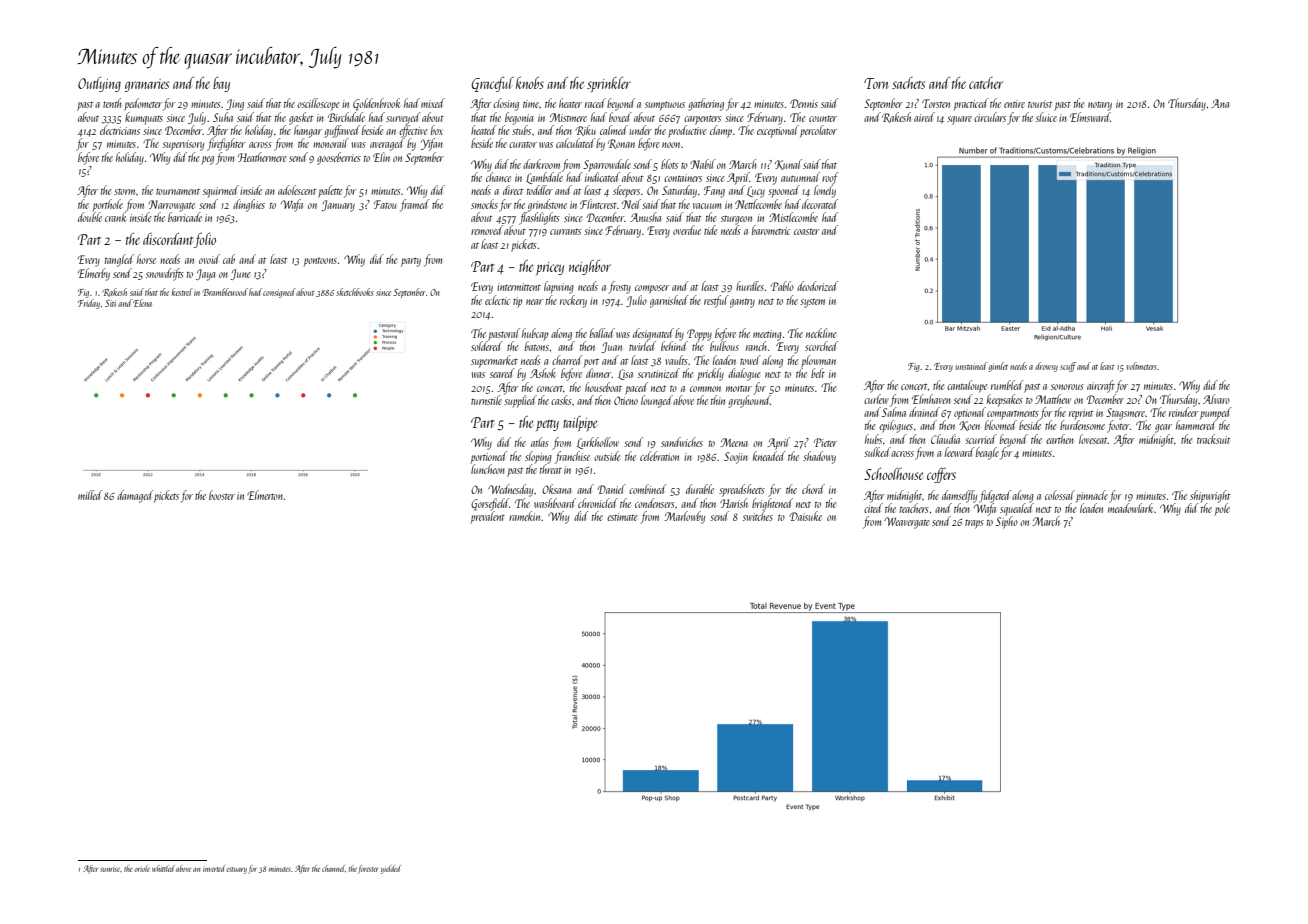 The image size is (1308, 924). Describe the element at coordinates (368, 869) in the document. I see `forester` at that location.
